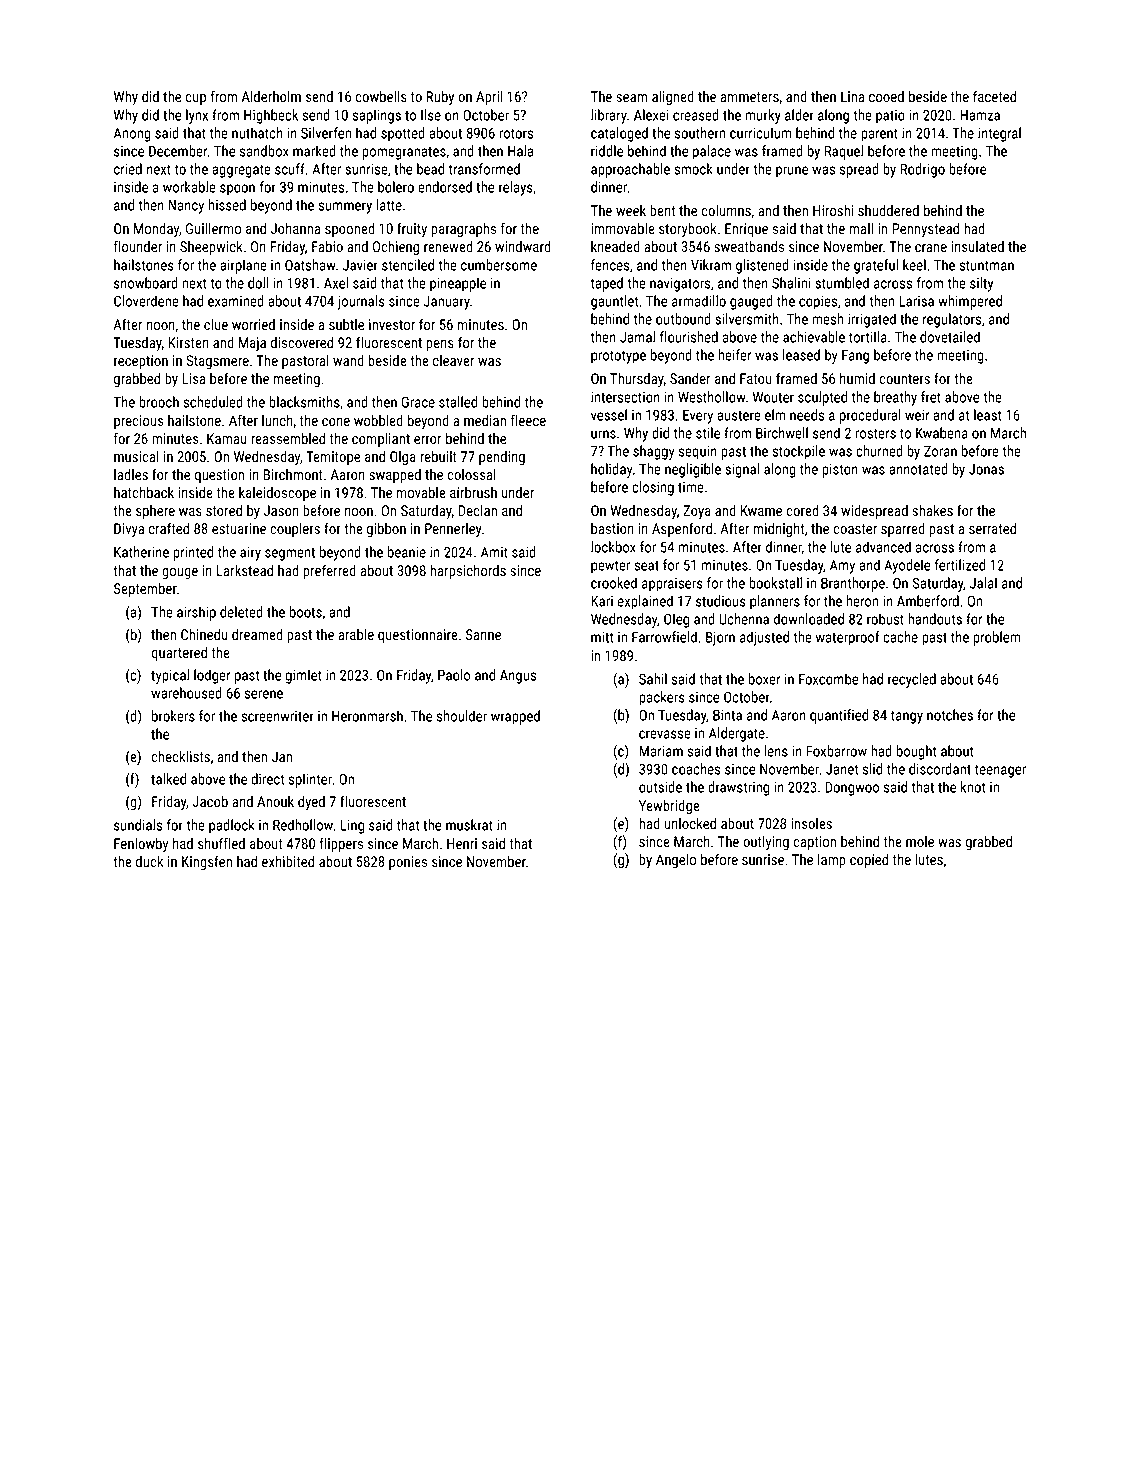 The width and height of the screenshot is (1143, 1479). I want to click on aligned, so click(673, 98).
